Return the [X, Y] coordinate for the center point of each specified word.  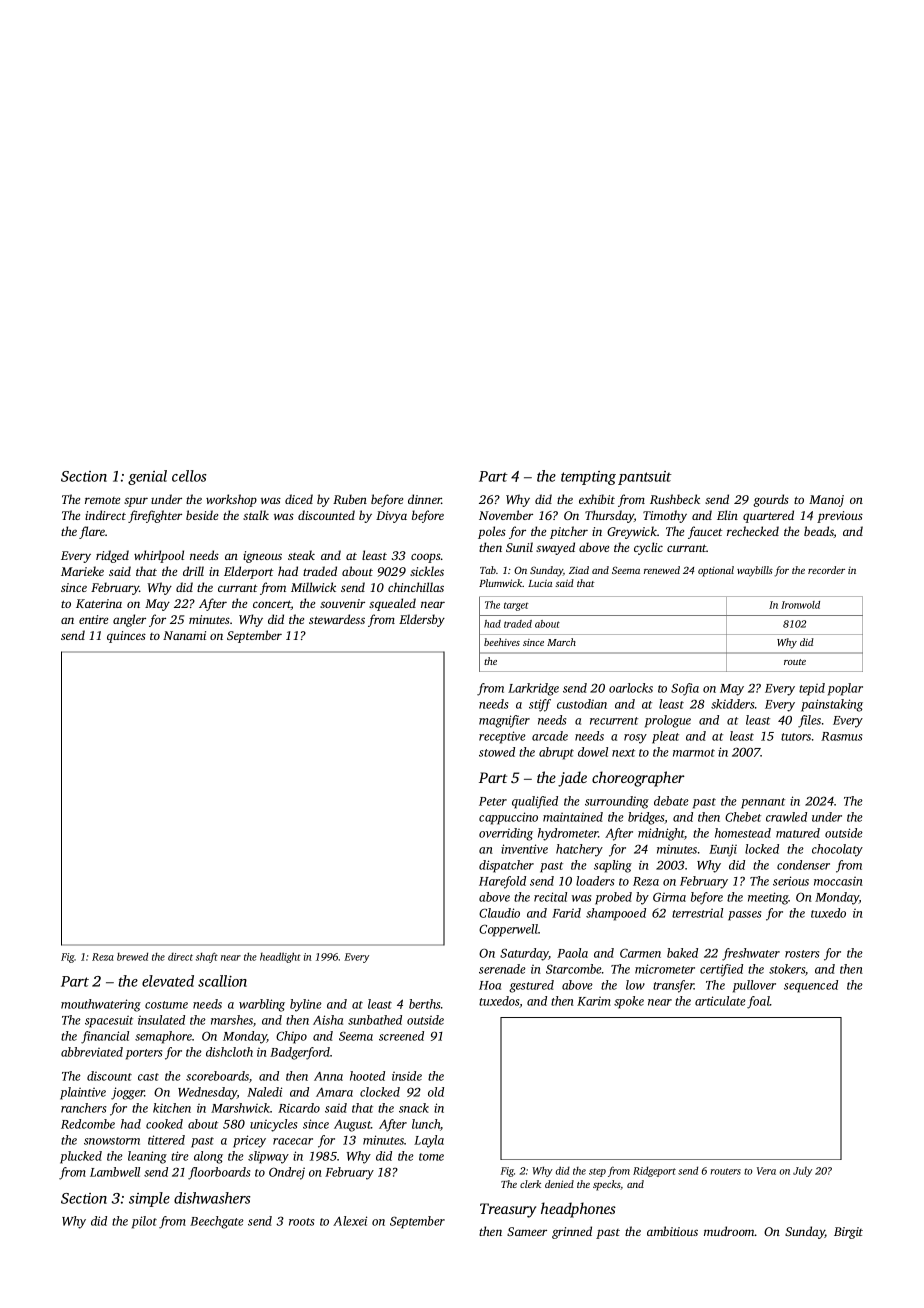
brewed [132, 956]
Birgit [848, 1233]
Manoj [826, 501]
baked [682, 953]
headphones [578, 1210]
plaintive [83, 1093]
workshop [231, 500]
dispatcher [506, 866]
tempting [588, 478]
